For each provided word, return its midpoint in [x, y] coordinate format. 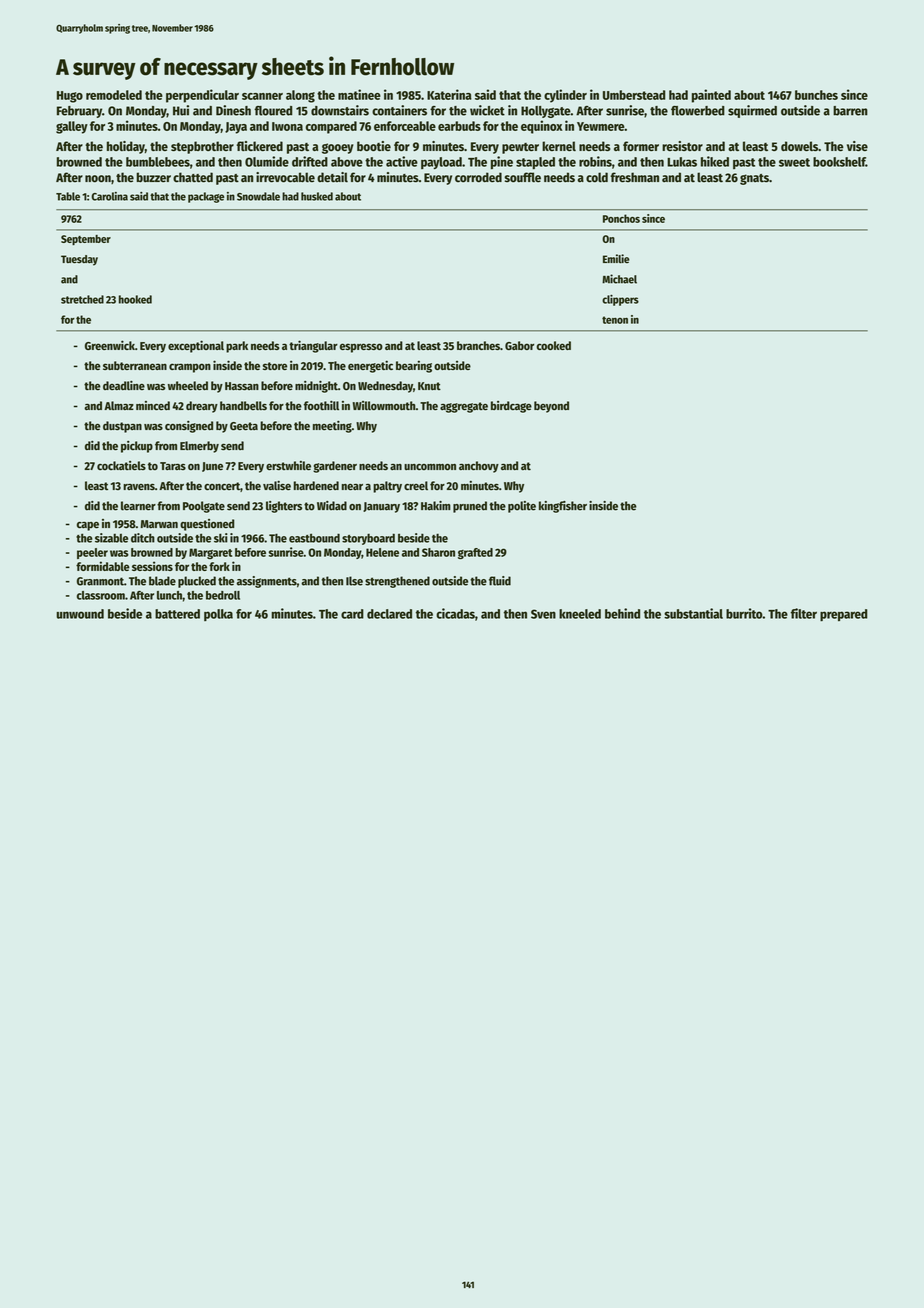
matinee [359, 94]
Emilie [616, 259]
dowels [799, 146]
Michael [619, 279]
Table [68, 196]
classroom [101, 595]
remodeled [114, 95]
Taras [173, 466]
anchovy [479, 467]
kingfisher [563, 507]
